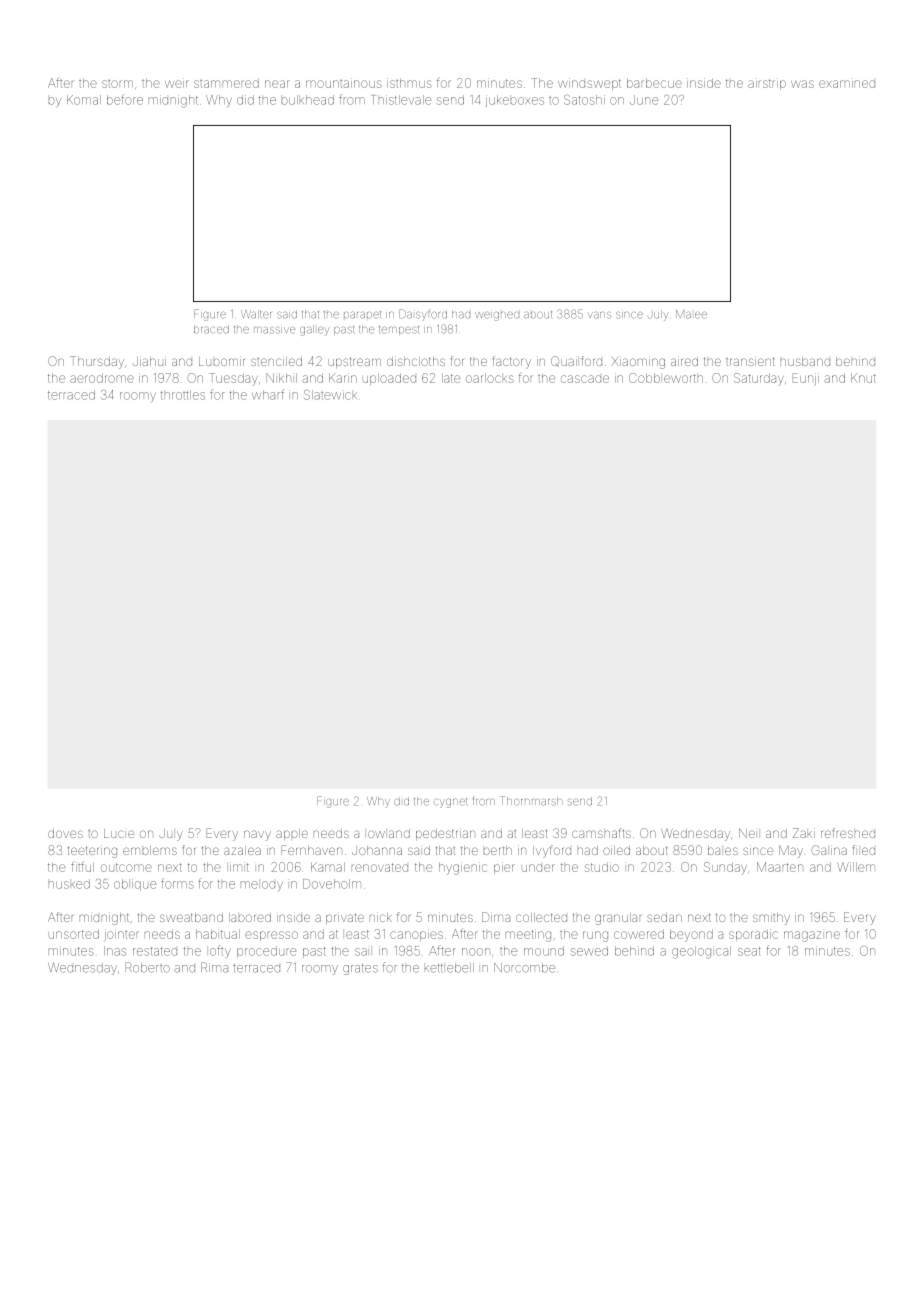 The image size is (924, 1308). I want to click on Komal, so click(84, 100).
